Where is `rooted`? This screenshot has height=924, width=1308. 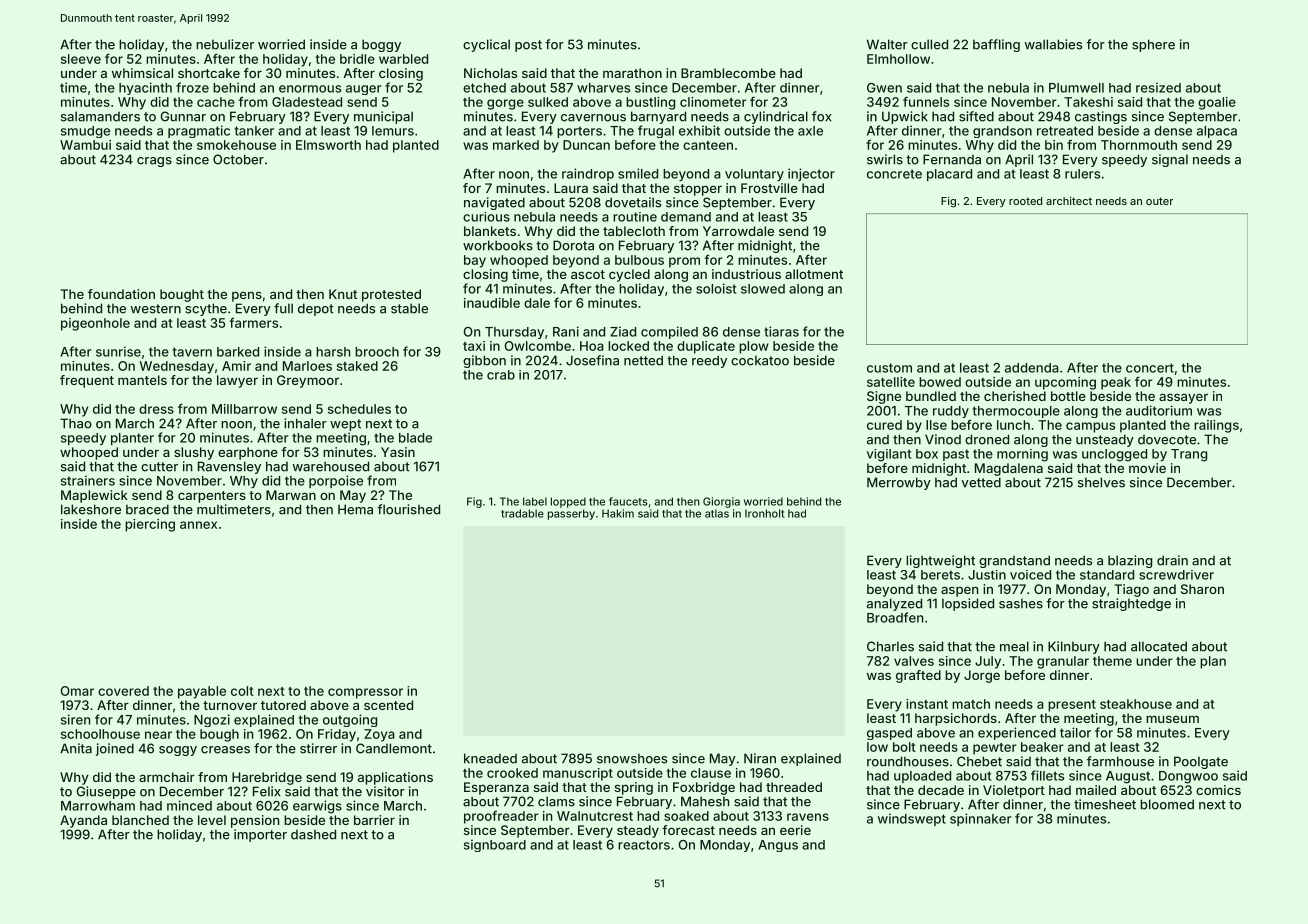
rooted is located at coordinates (1025, 201).
